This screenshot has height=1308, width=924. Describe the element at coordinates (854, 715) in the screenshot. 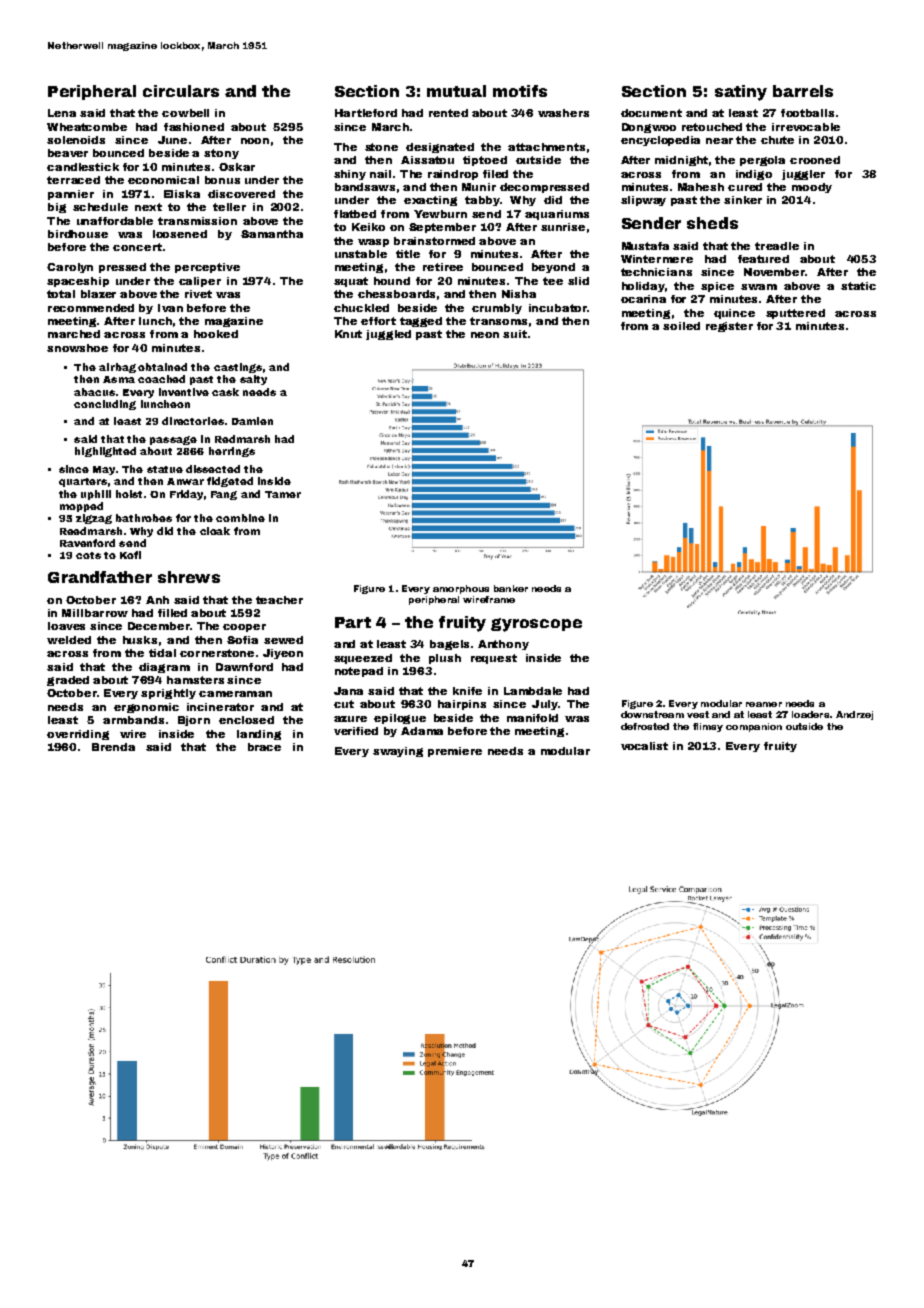

I see `Andrzej` at that location.
